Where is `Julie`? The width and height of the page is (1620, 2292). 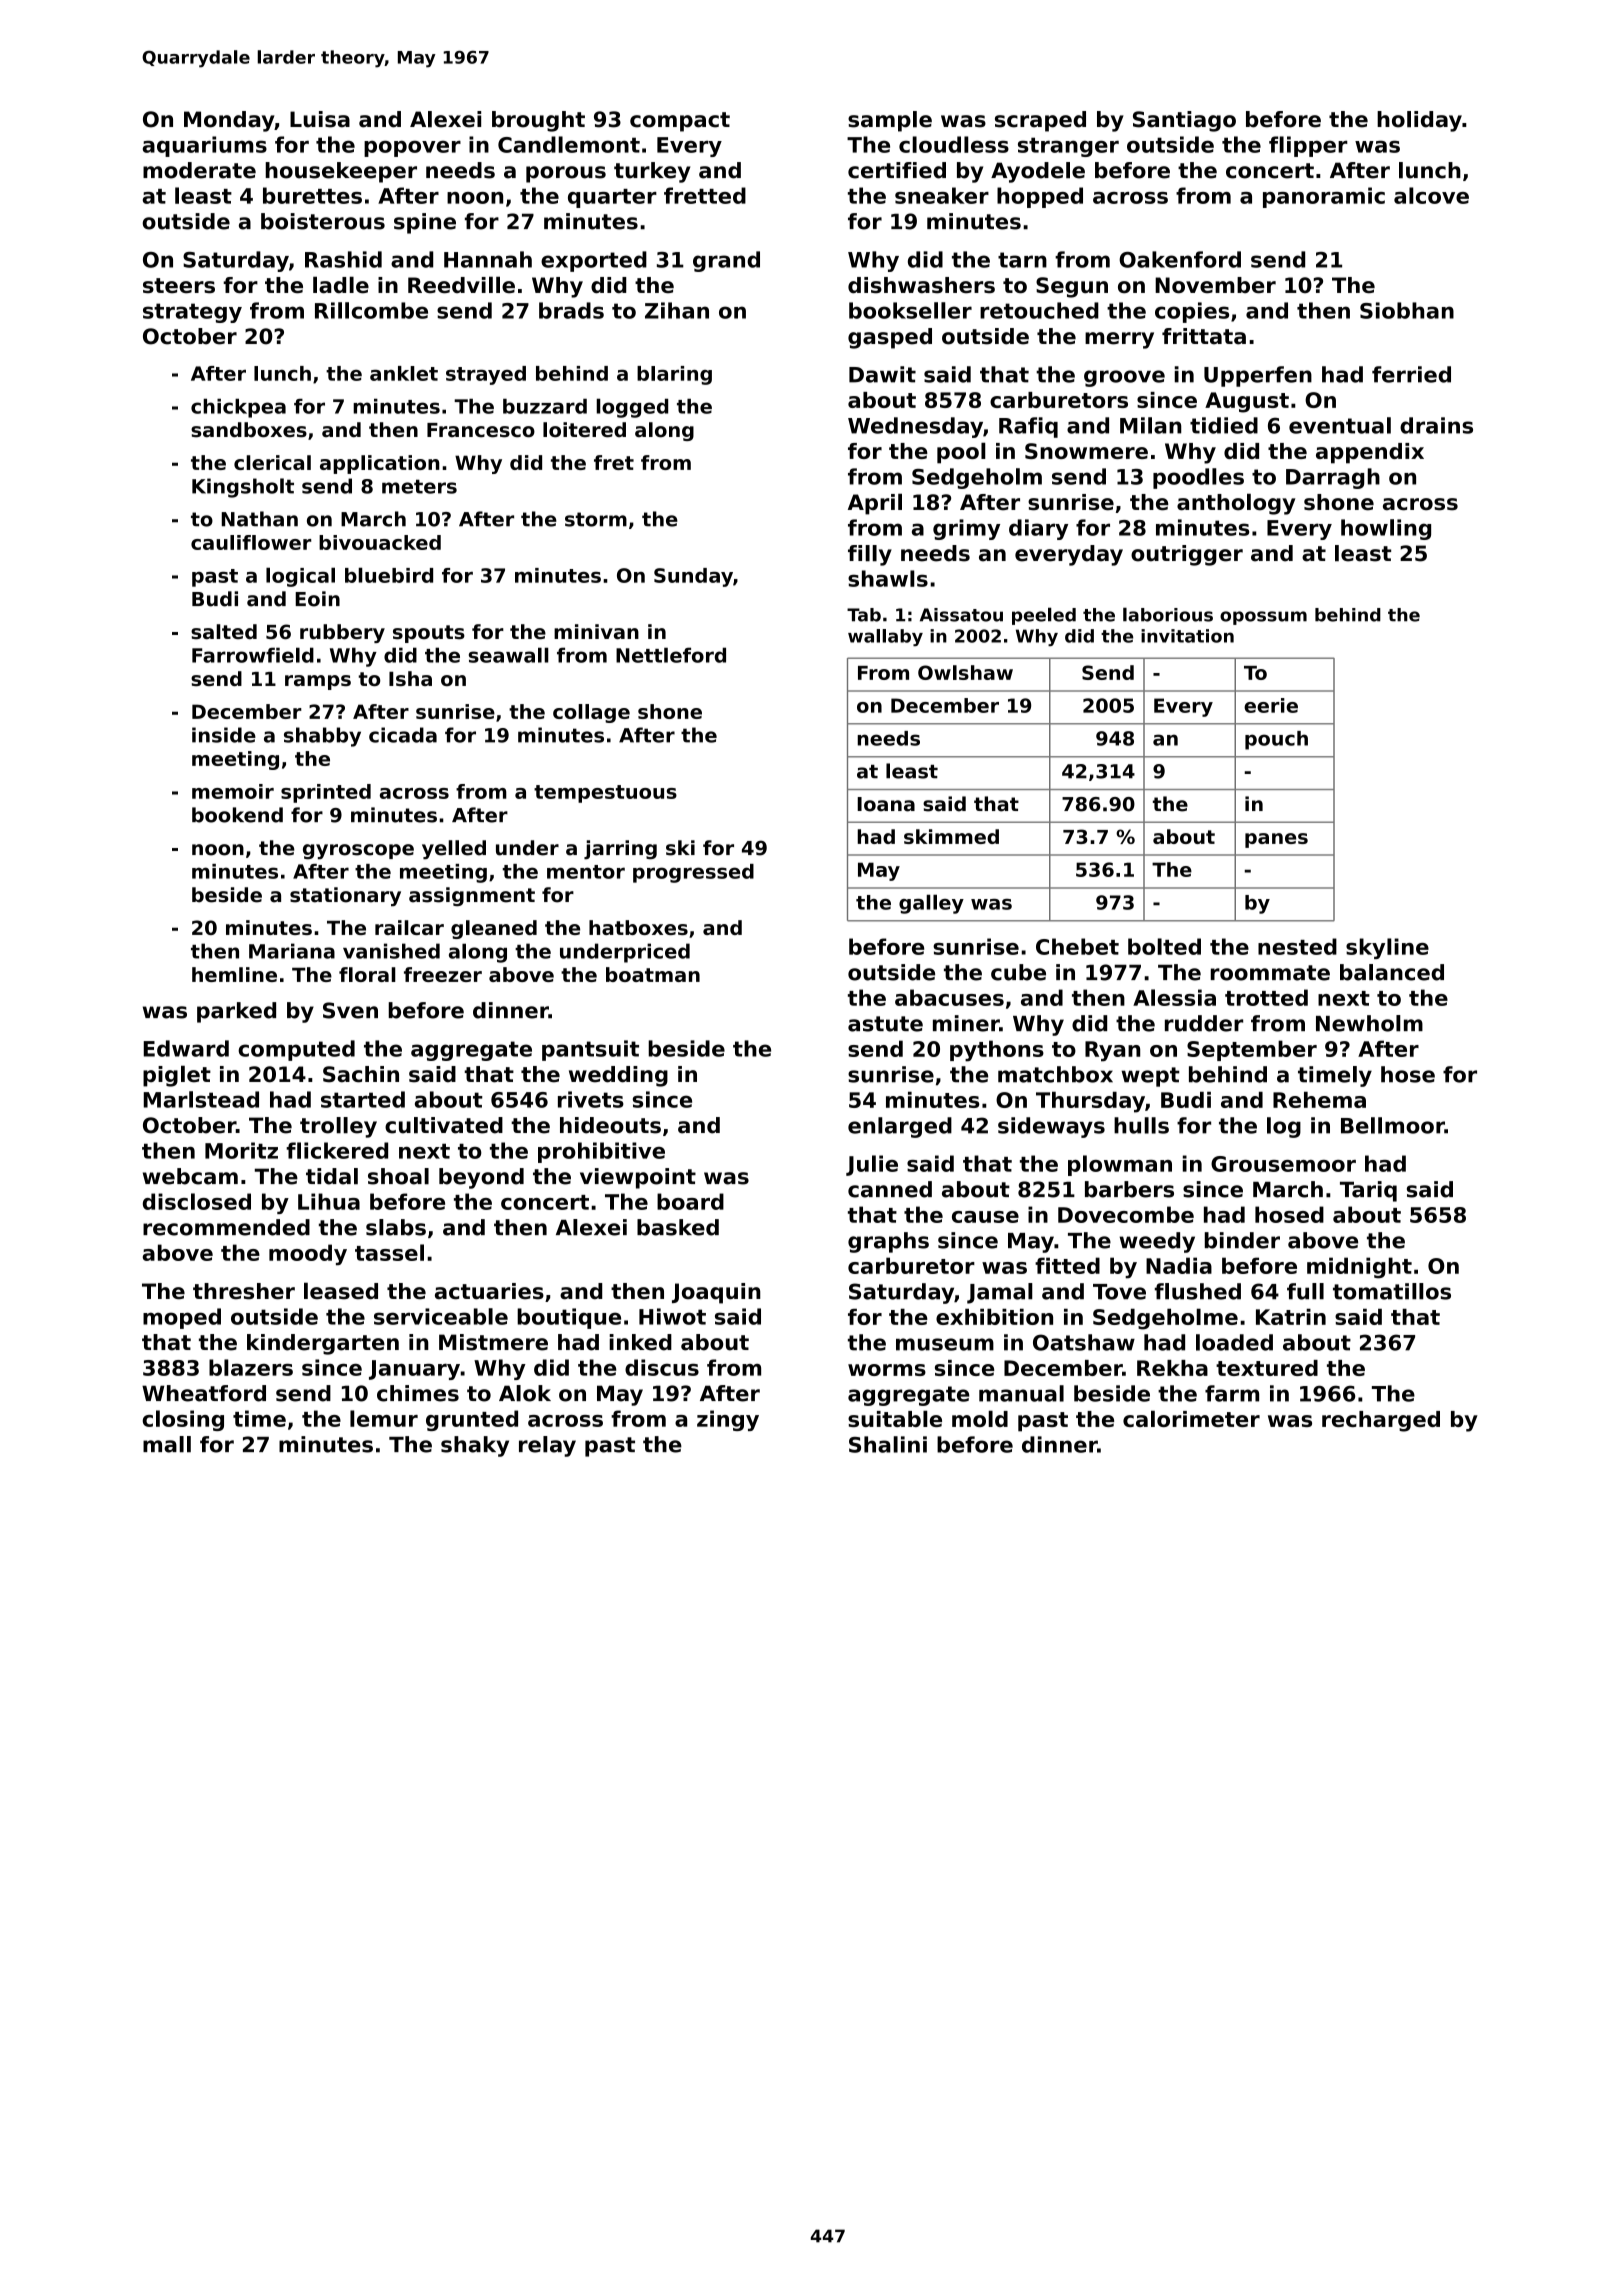
Julie is located at coordinates (872, 1165).
